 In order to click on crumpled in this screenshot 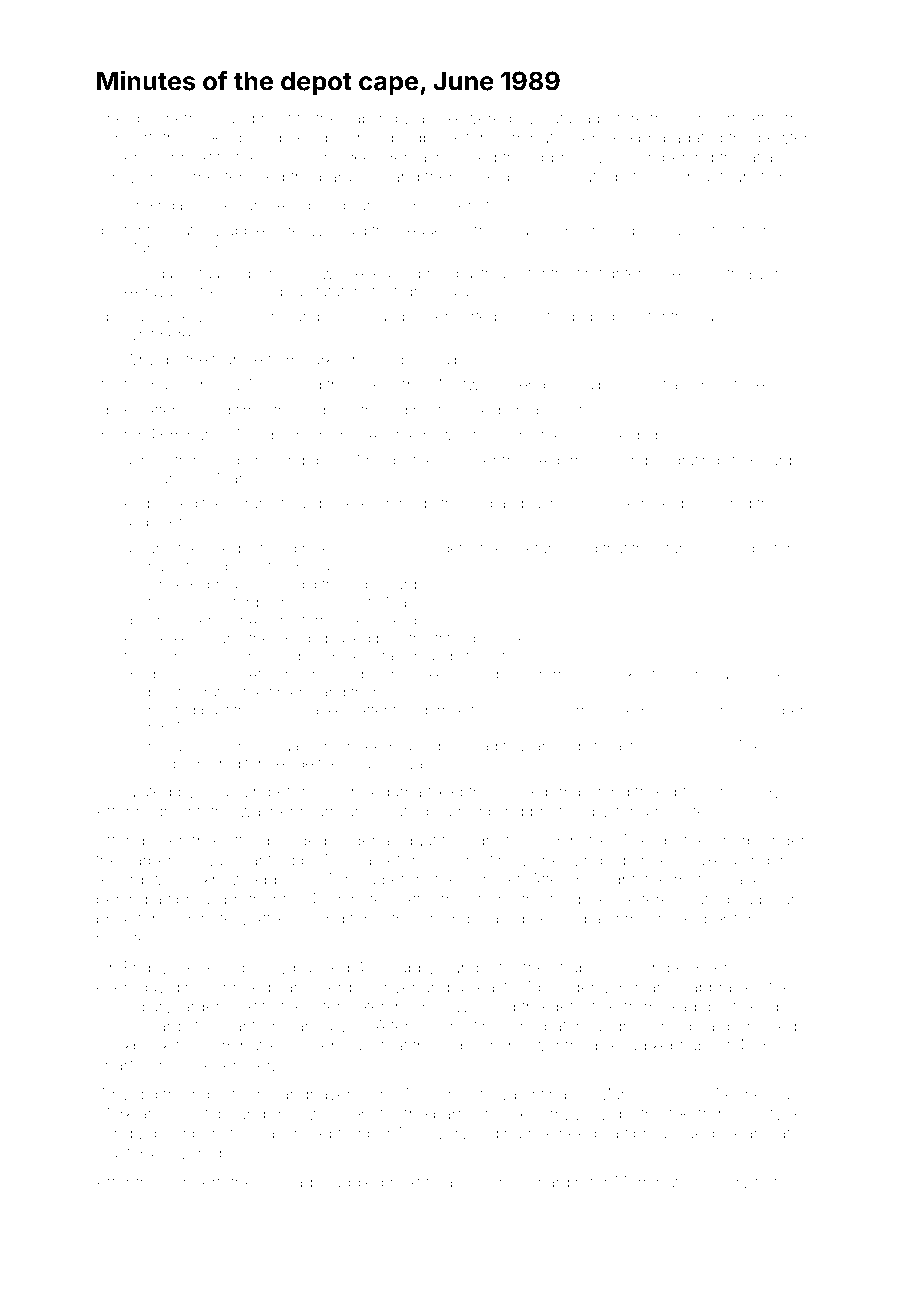, I will do `click(563, 674)`.
